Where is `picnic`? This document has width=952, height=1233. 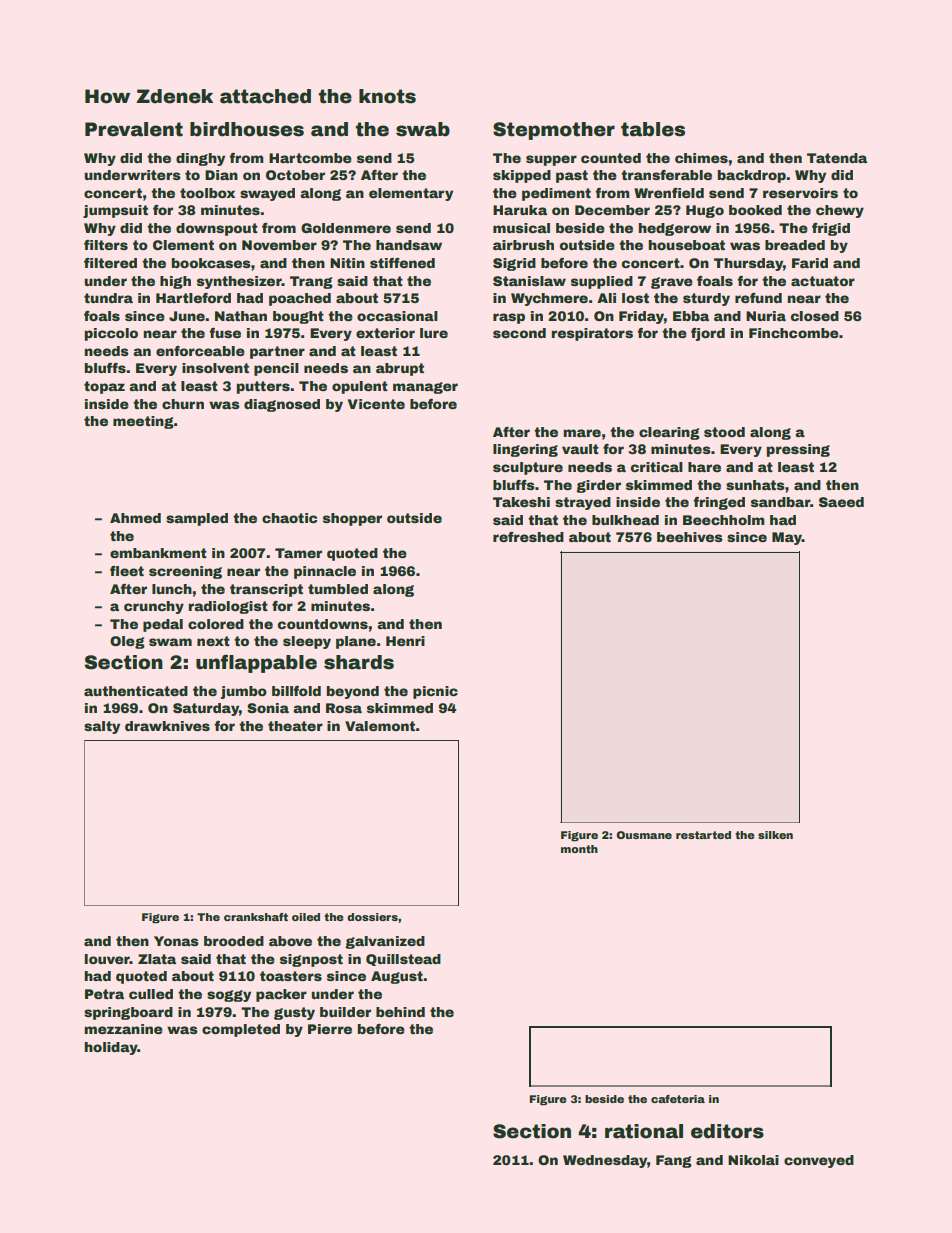
picnic is located at coordinates (435, 692).
